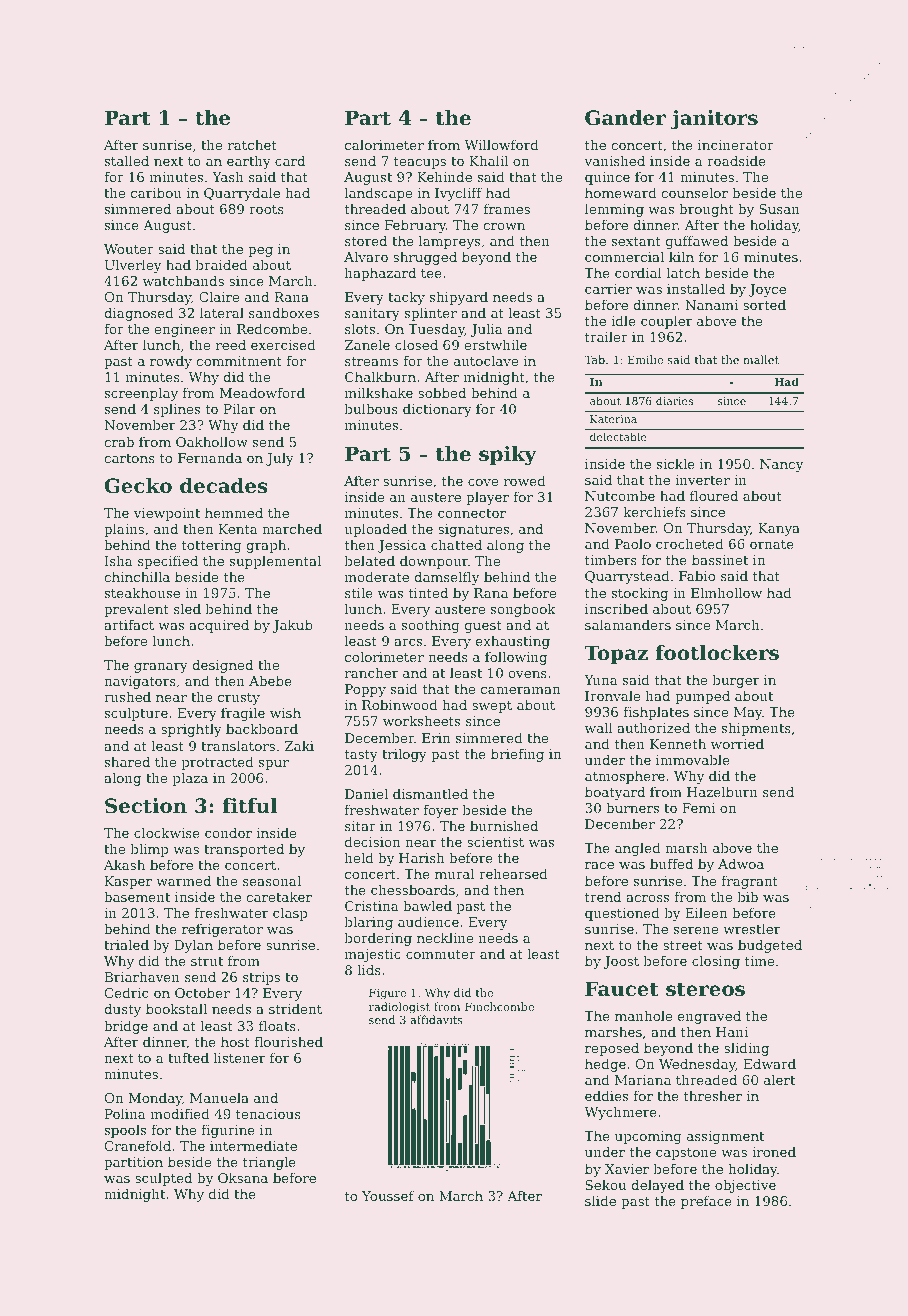 This screenshot has width=908, height=1316. I want to click on footlockers, so click(717, 653).
